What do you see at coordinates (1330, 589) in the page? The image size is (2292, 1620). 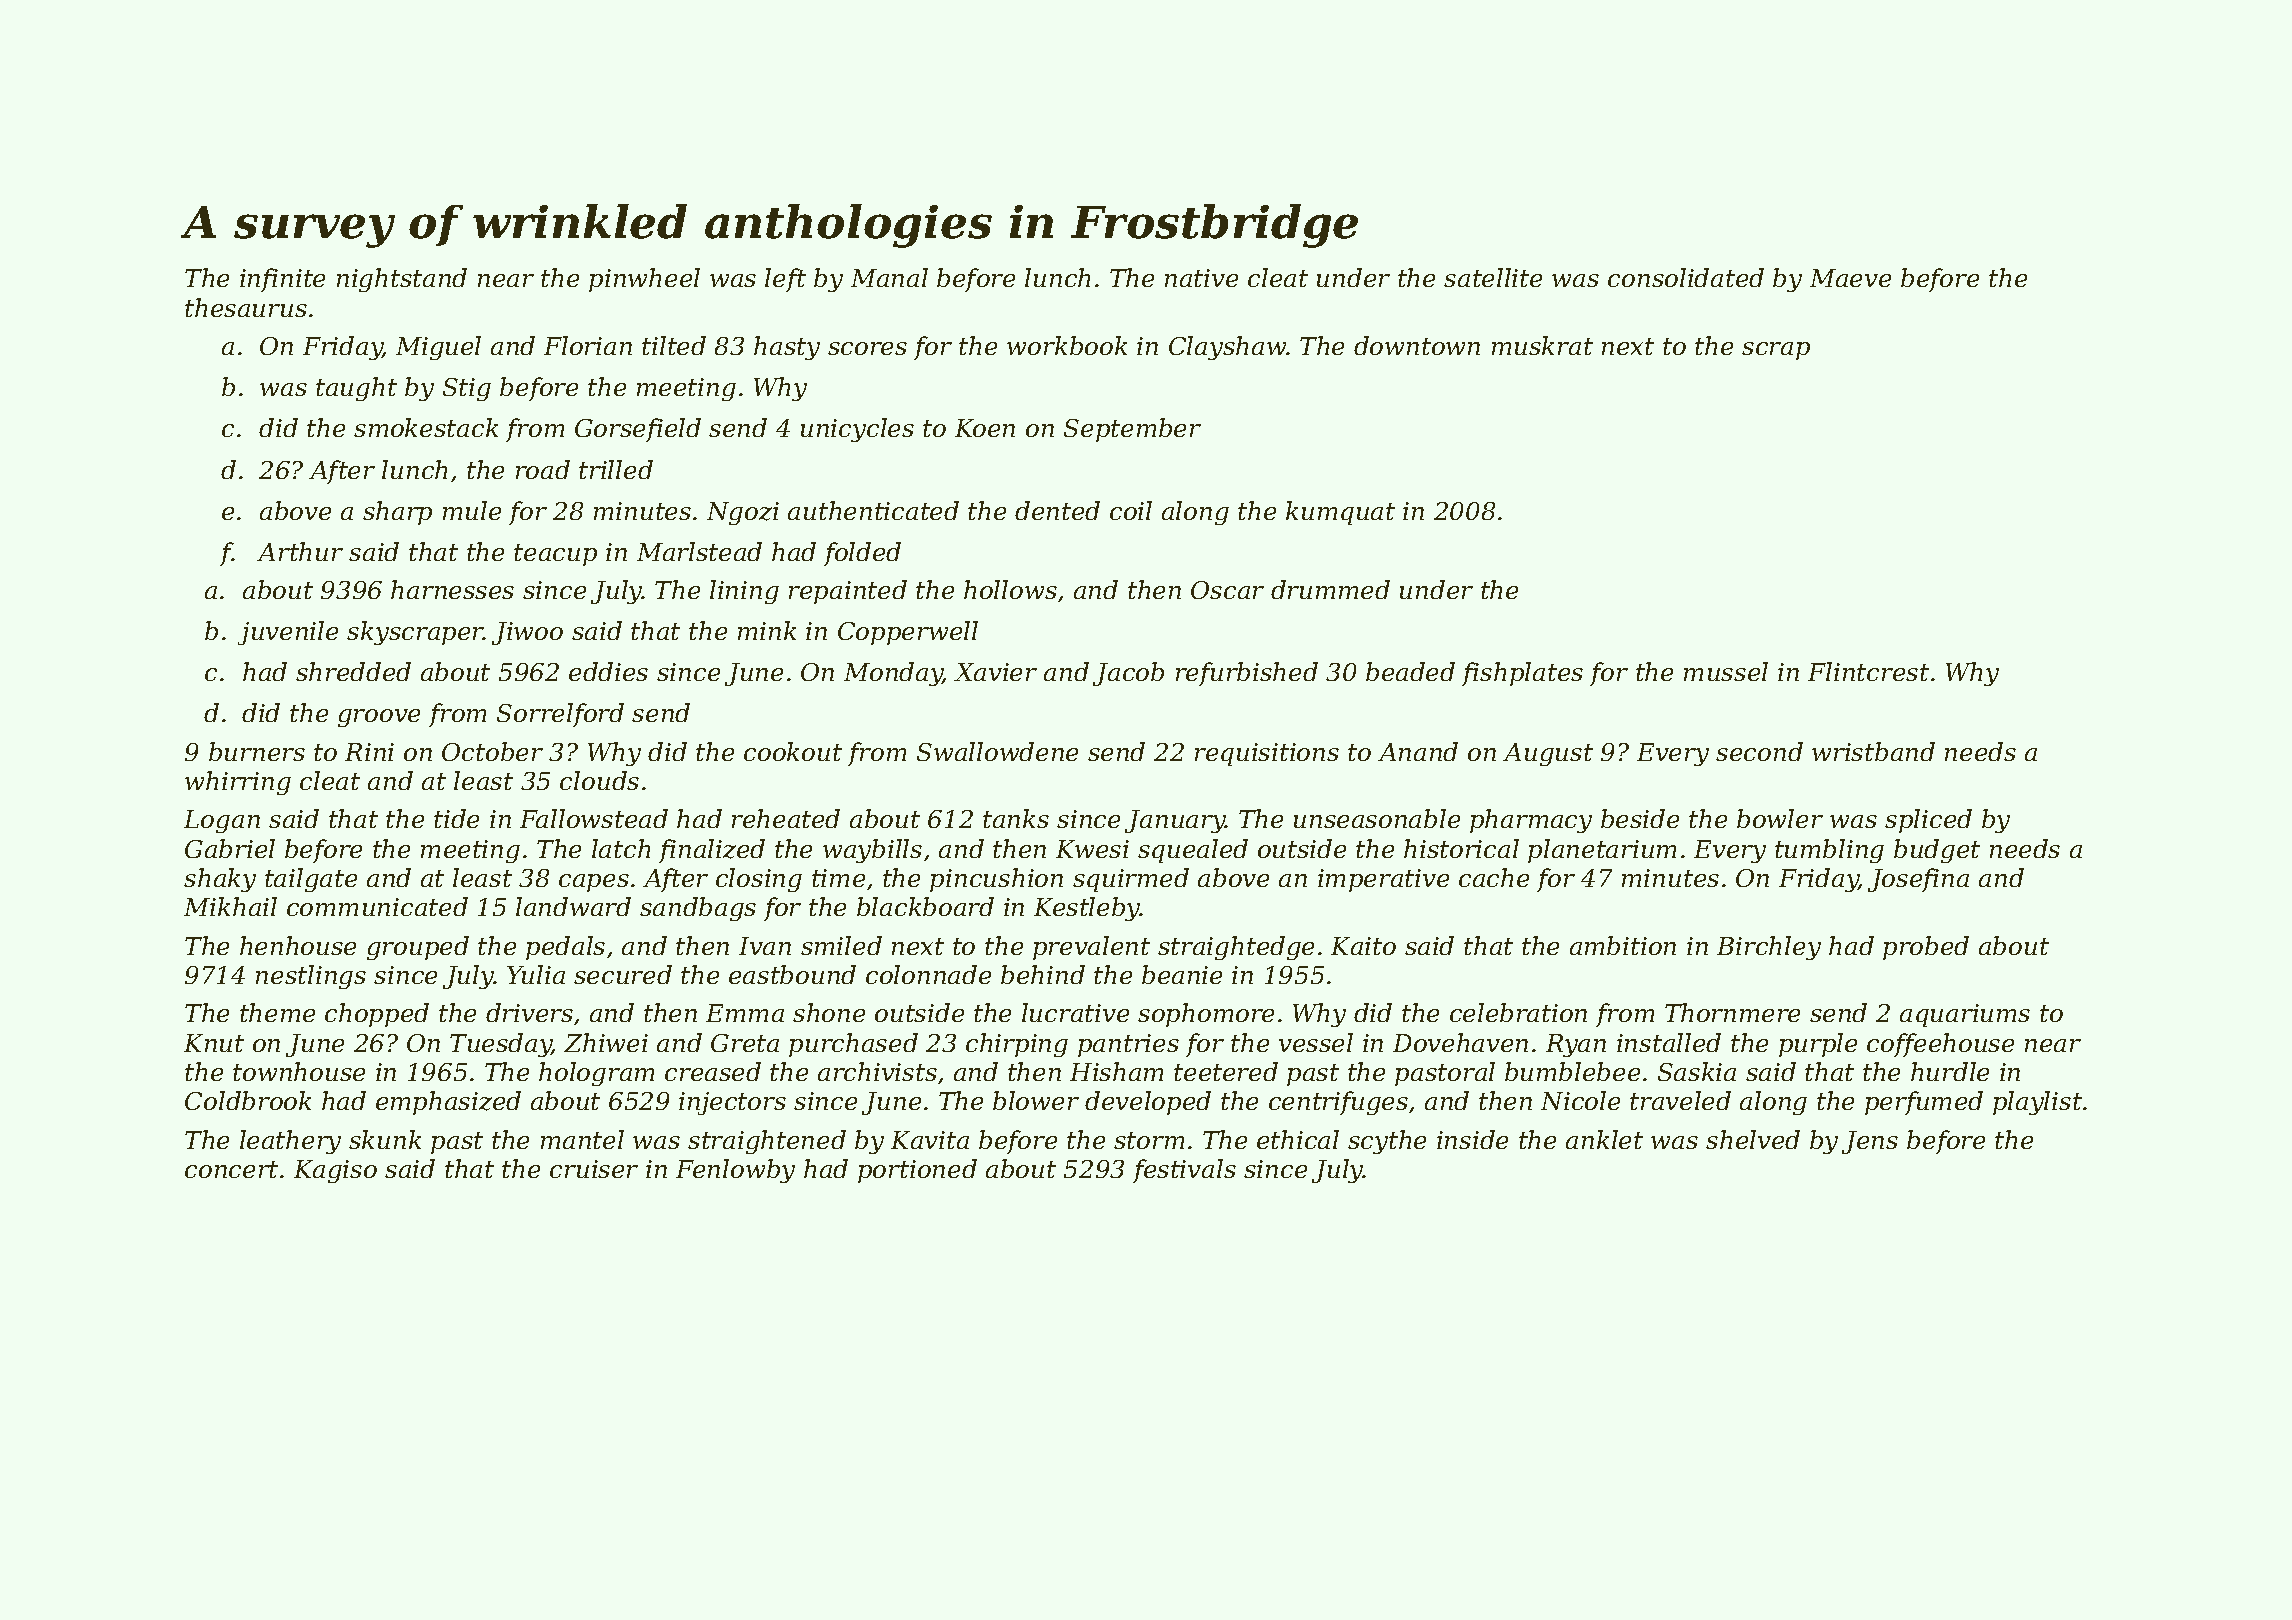 I see `drummed` at bounding box center [1330, 589].
